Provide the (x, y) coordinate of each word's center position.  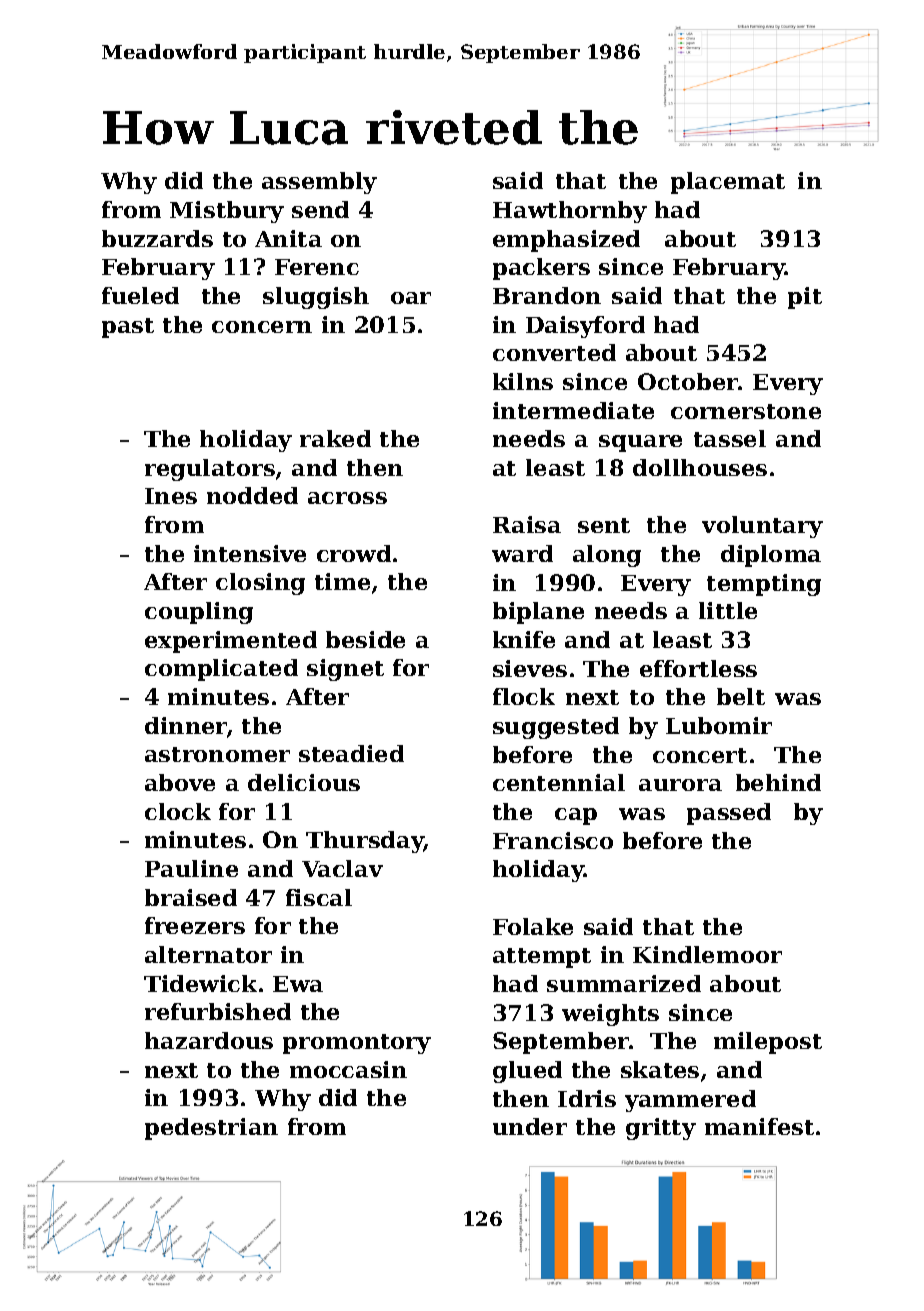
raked (335, 438)
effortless (698, 668)
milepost (768, 1043)
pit (805, 298)
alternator (208, 954)
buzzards (157, 238)
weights (610, 1015)
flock (524, 696)
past (128, 328)
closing (260, 584)
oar (411, 298)
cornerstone (746, 411)
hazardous (209, 1040)
